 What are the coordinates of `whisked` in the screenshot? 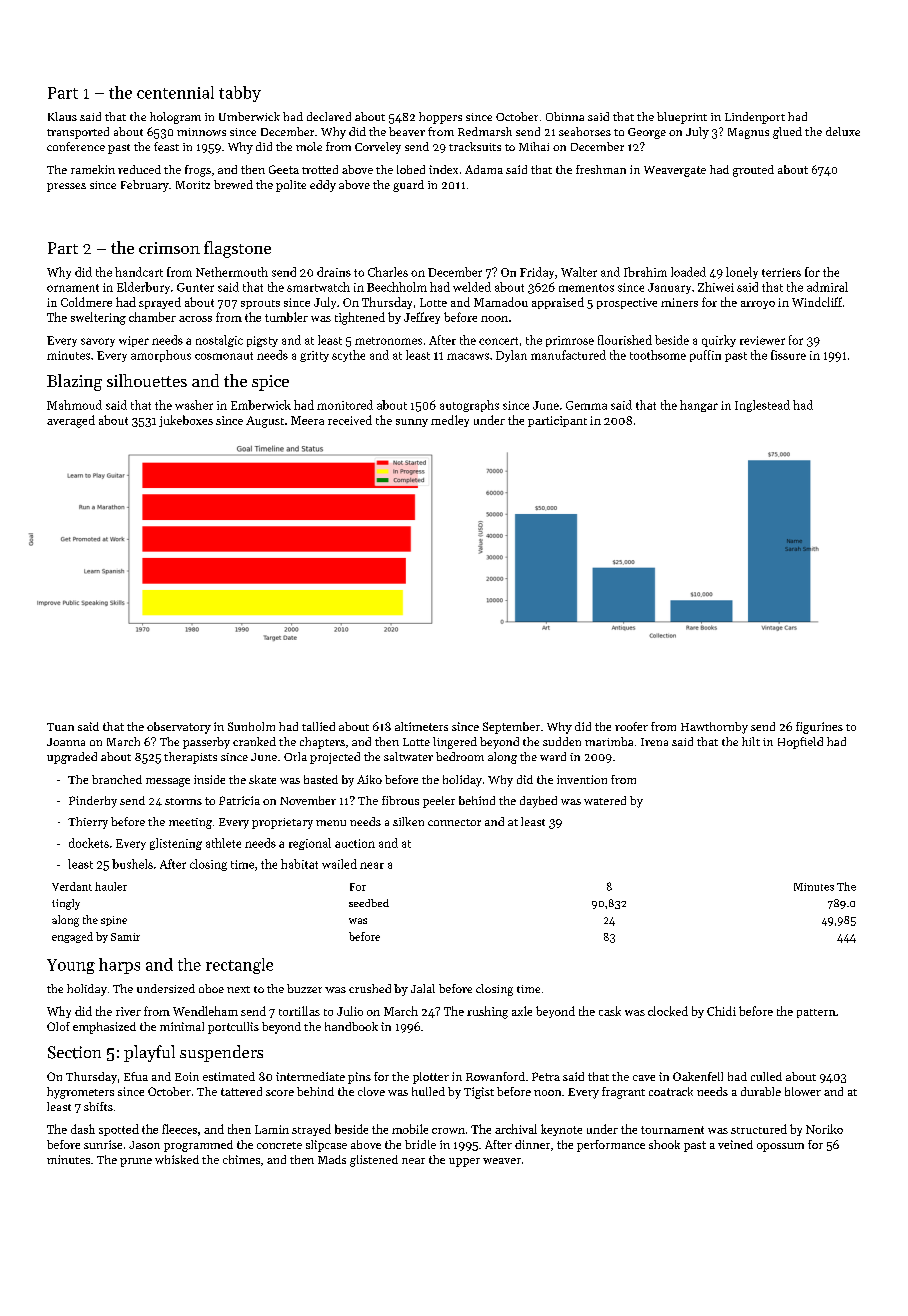 It's located at (177, 1159).
